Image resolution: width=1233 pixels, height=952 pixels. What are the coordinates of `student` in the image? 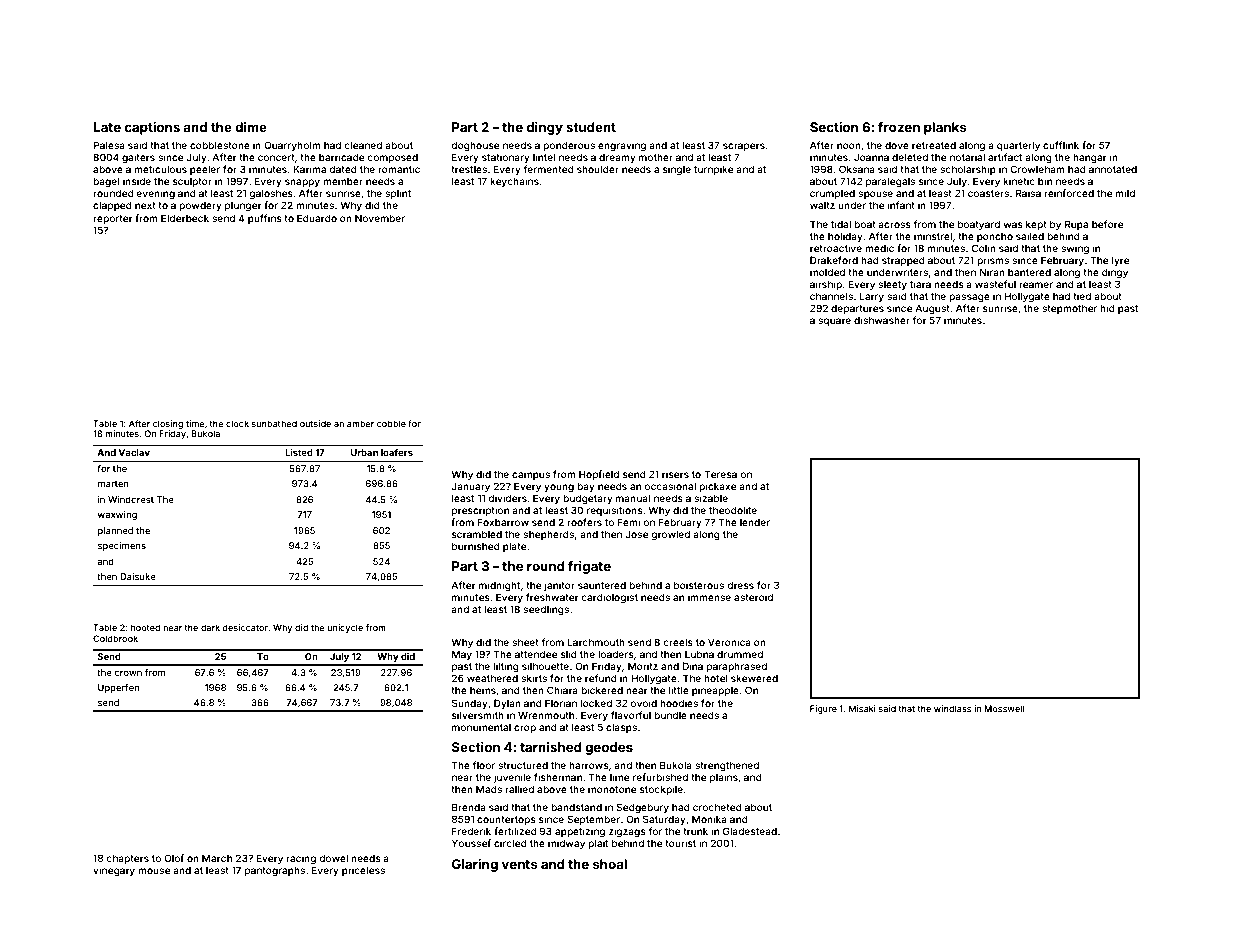 It's located at (591, 127).
